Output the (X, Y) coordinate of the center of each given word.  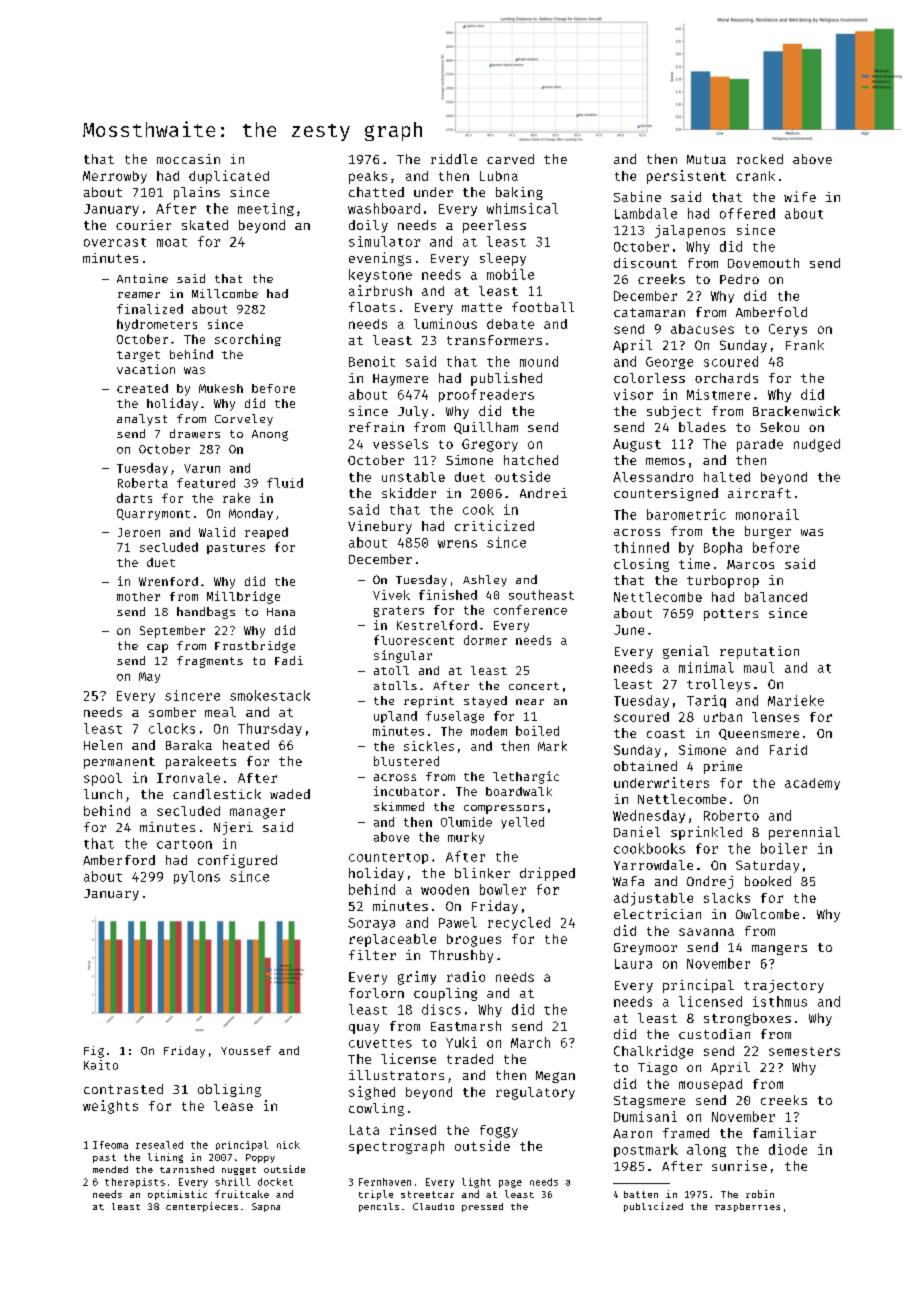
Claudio (433, 1206)
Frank (805, 345)
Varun (202, 468)
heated (246, 745)
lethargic (526, 777)
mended (110, 1169)
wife (800, 196)
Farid (788, 749)
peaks (368, 177)
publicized (653, 1207)
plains (197, 193)
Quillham (486, 428)
